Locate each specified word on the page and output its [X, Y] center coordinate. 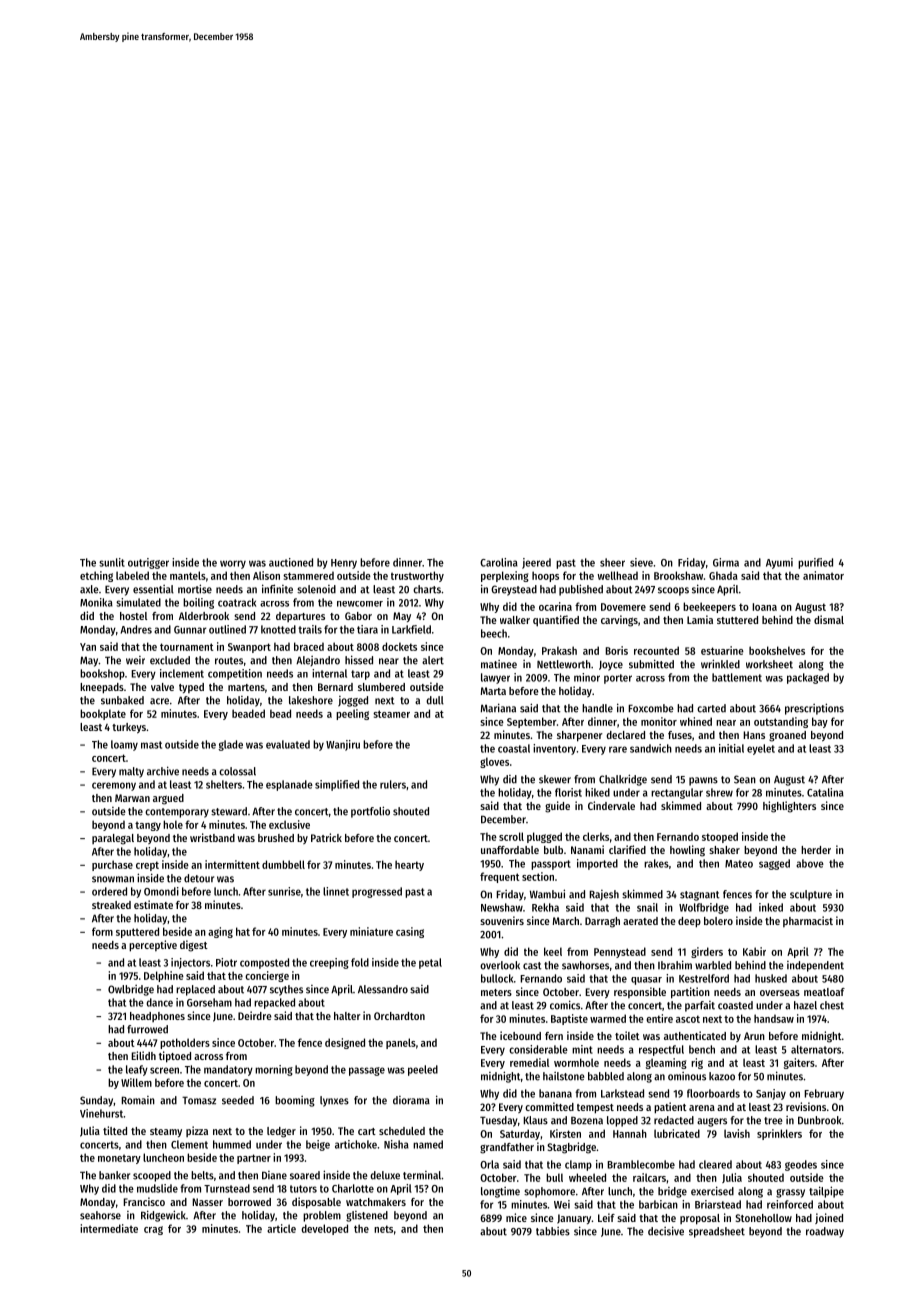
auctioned [291, 562]
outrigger [148, 563]
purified [815, 563]
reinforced [790, 1204]
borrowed [249, 1202]
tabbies [553, 1231]
